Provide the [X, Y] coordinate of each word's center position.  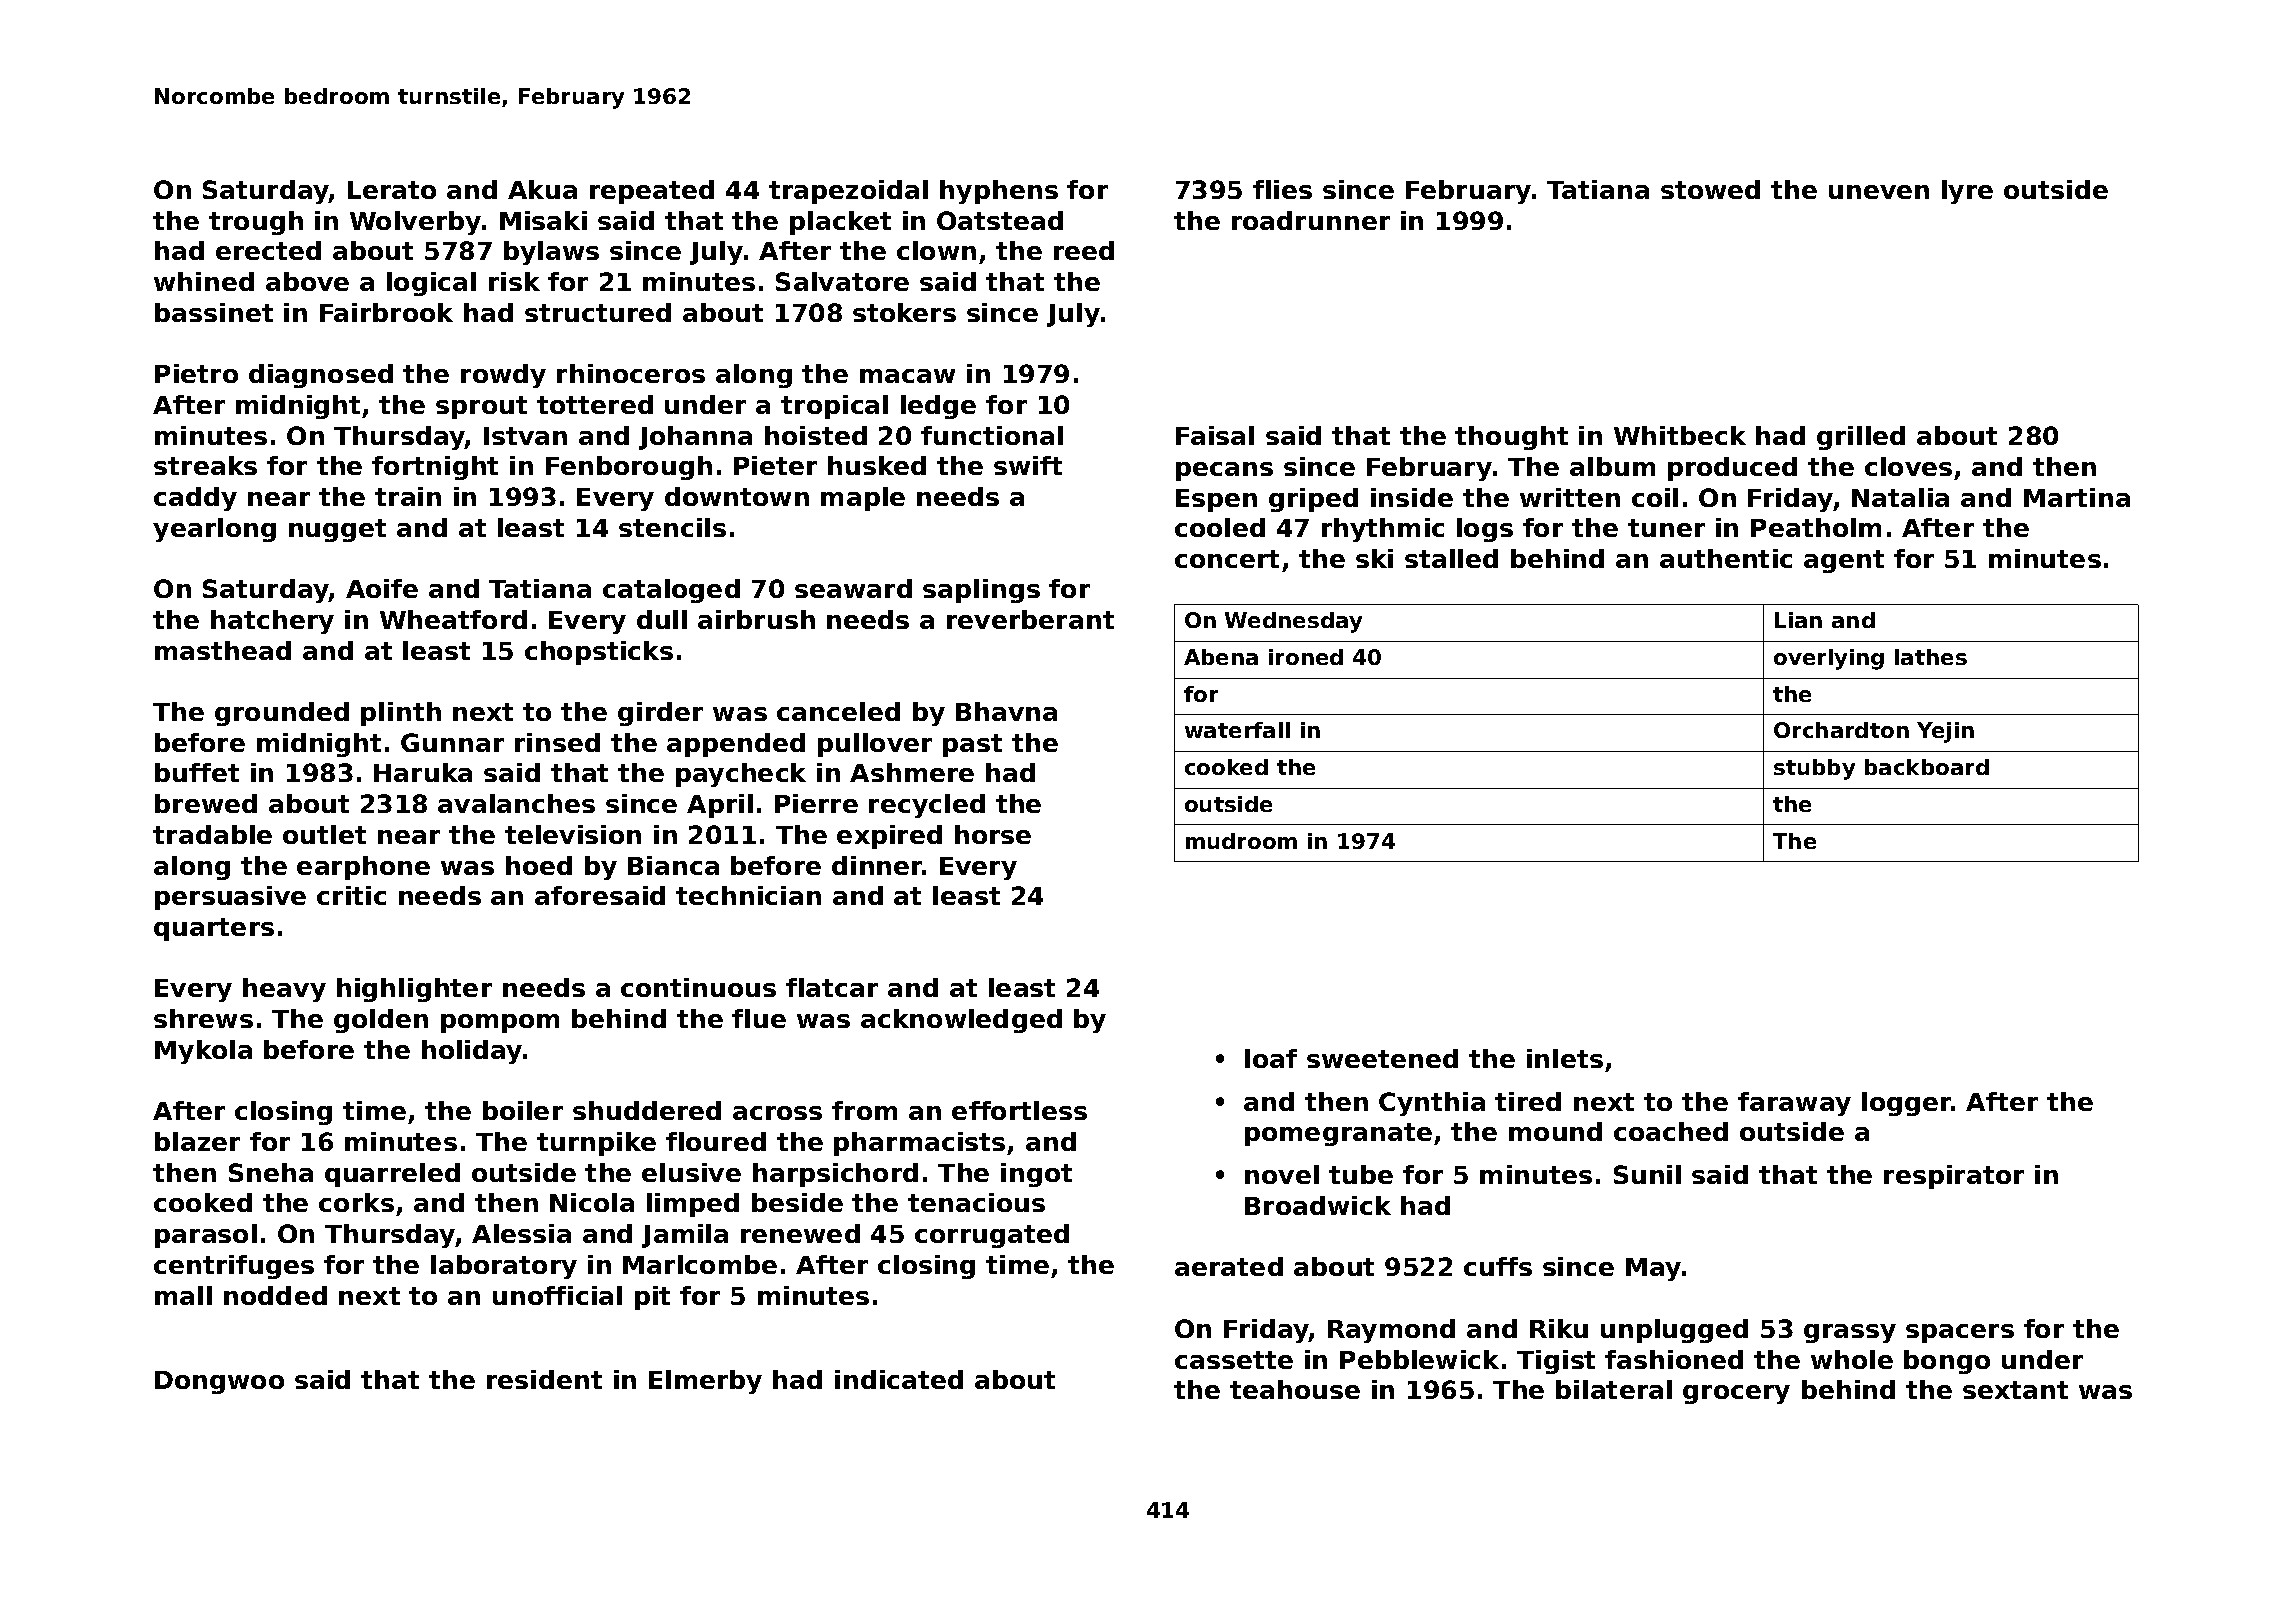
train [408, 496]
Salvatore [842, 281]
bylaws [551, 253]
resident [544, 1379]
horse [993, 834]
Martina [2077, 497]
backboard [1927, 767]
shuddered [647, 1110]
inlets [1565, 1058]
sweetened [1382, 1058]
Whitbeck [1680, 435]
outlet [324, 834]
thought [1511, 438]
